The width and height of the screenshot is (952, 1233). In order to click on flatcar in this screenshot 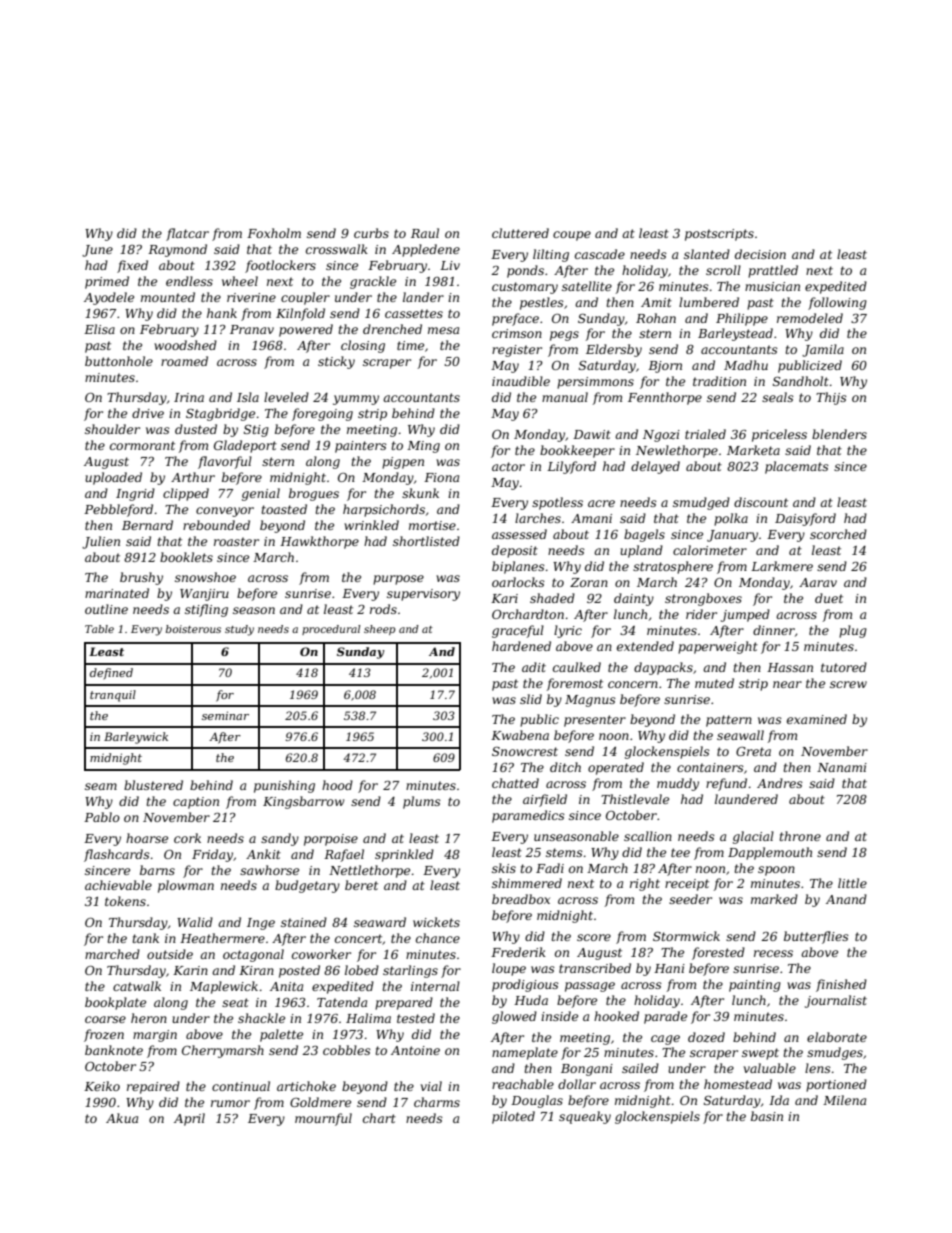, I will do `click(187, 234)`.
